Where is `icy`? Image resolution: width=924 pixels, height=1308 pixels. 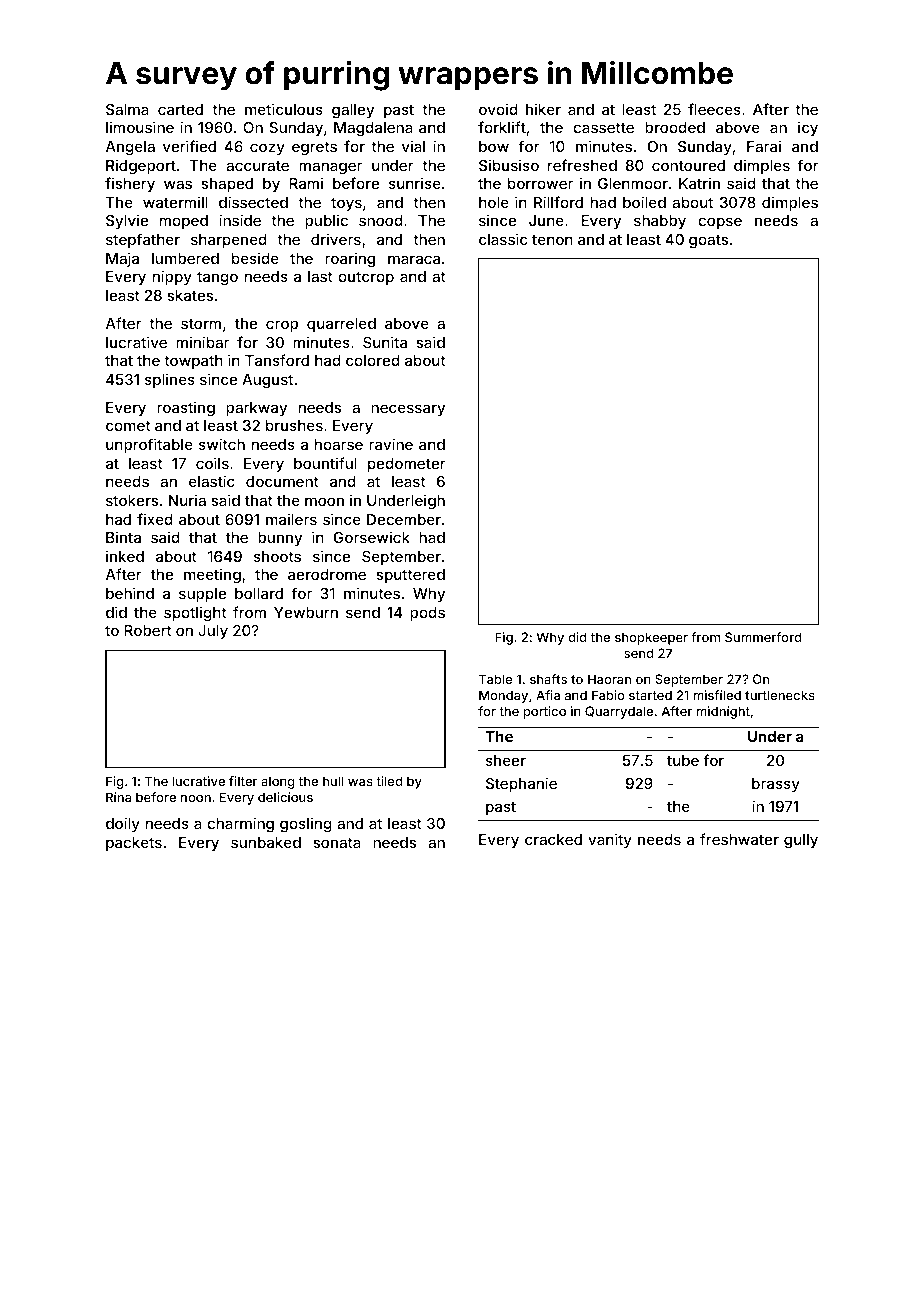
icy is located at coordinates (808, 128).
